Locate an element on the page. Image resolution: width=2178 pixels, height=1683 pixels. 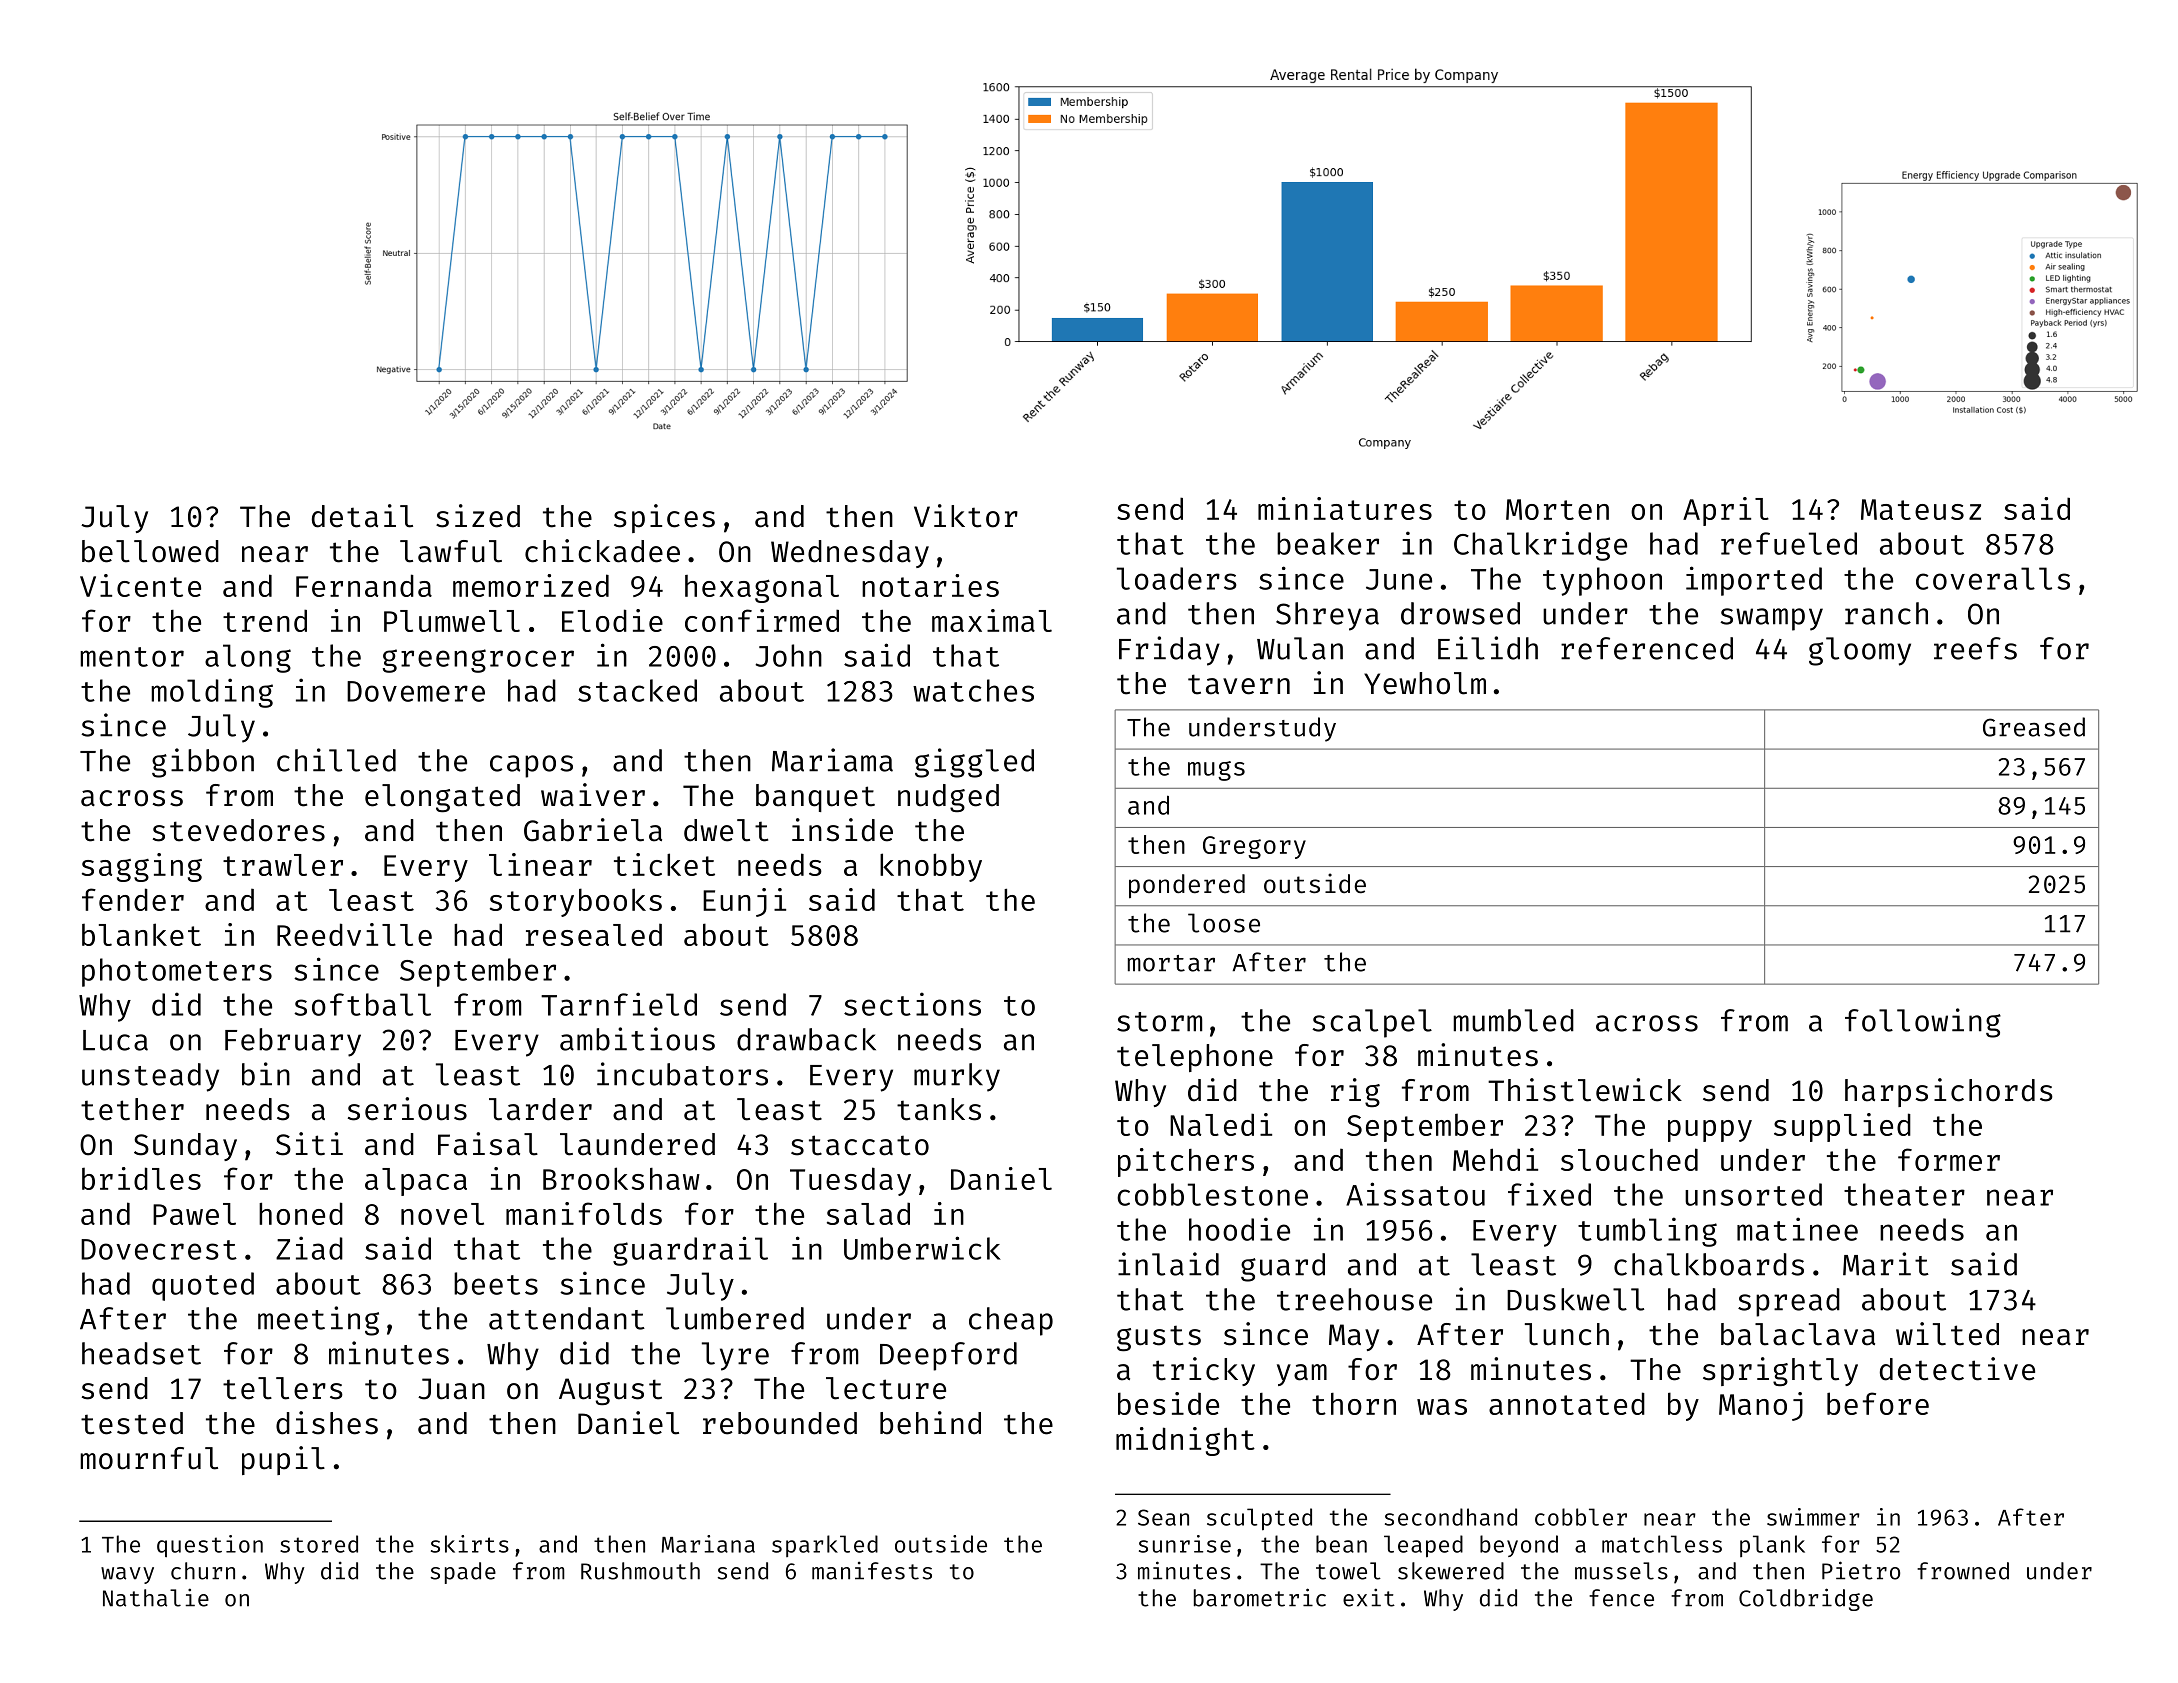
beaker is located at coordinates (1328, 543).
